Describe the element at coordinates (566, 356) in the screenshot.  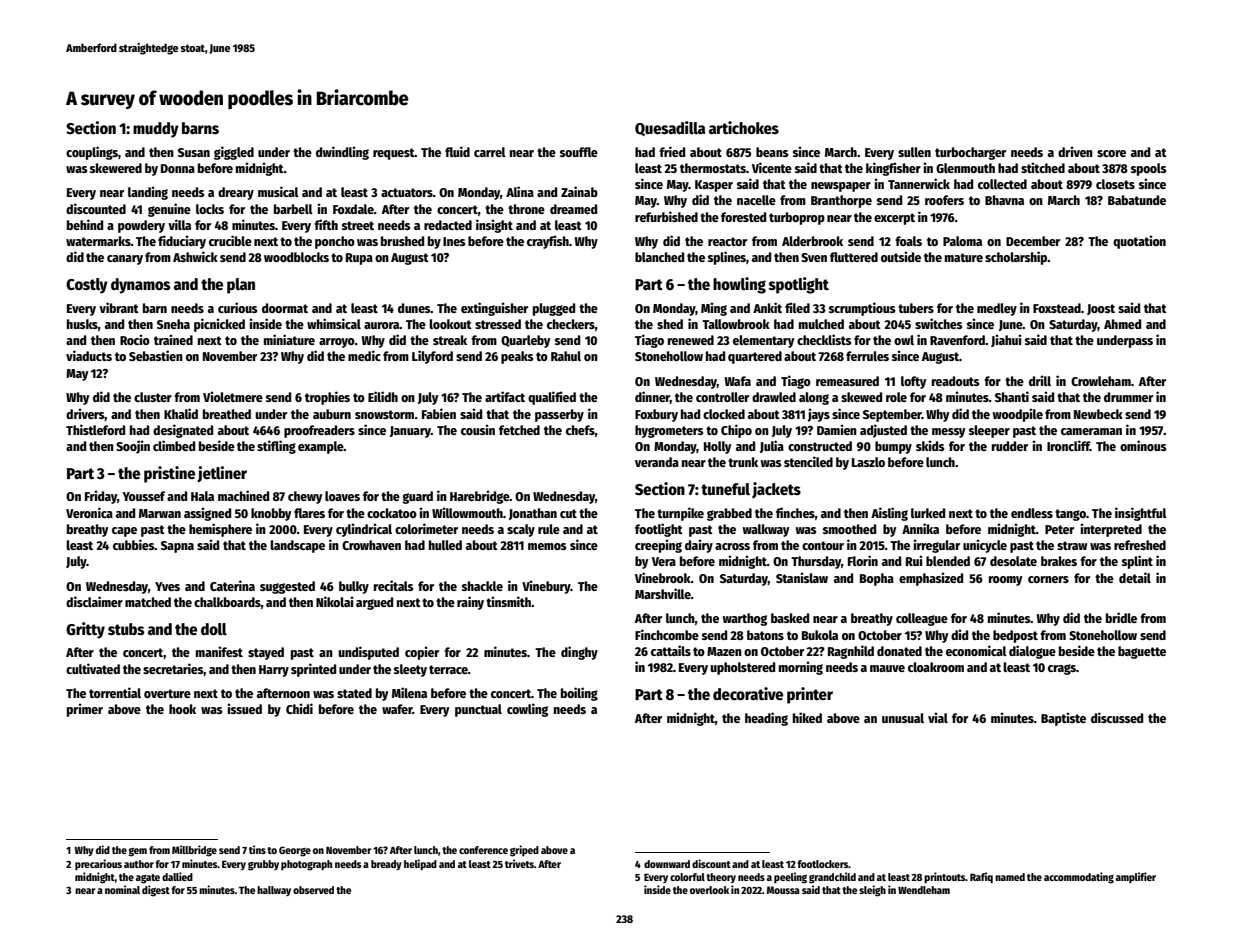
I see `Rahul` at that location.
